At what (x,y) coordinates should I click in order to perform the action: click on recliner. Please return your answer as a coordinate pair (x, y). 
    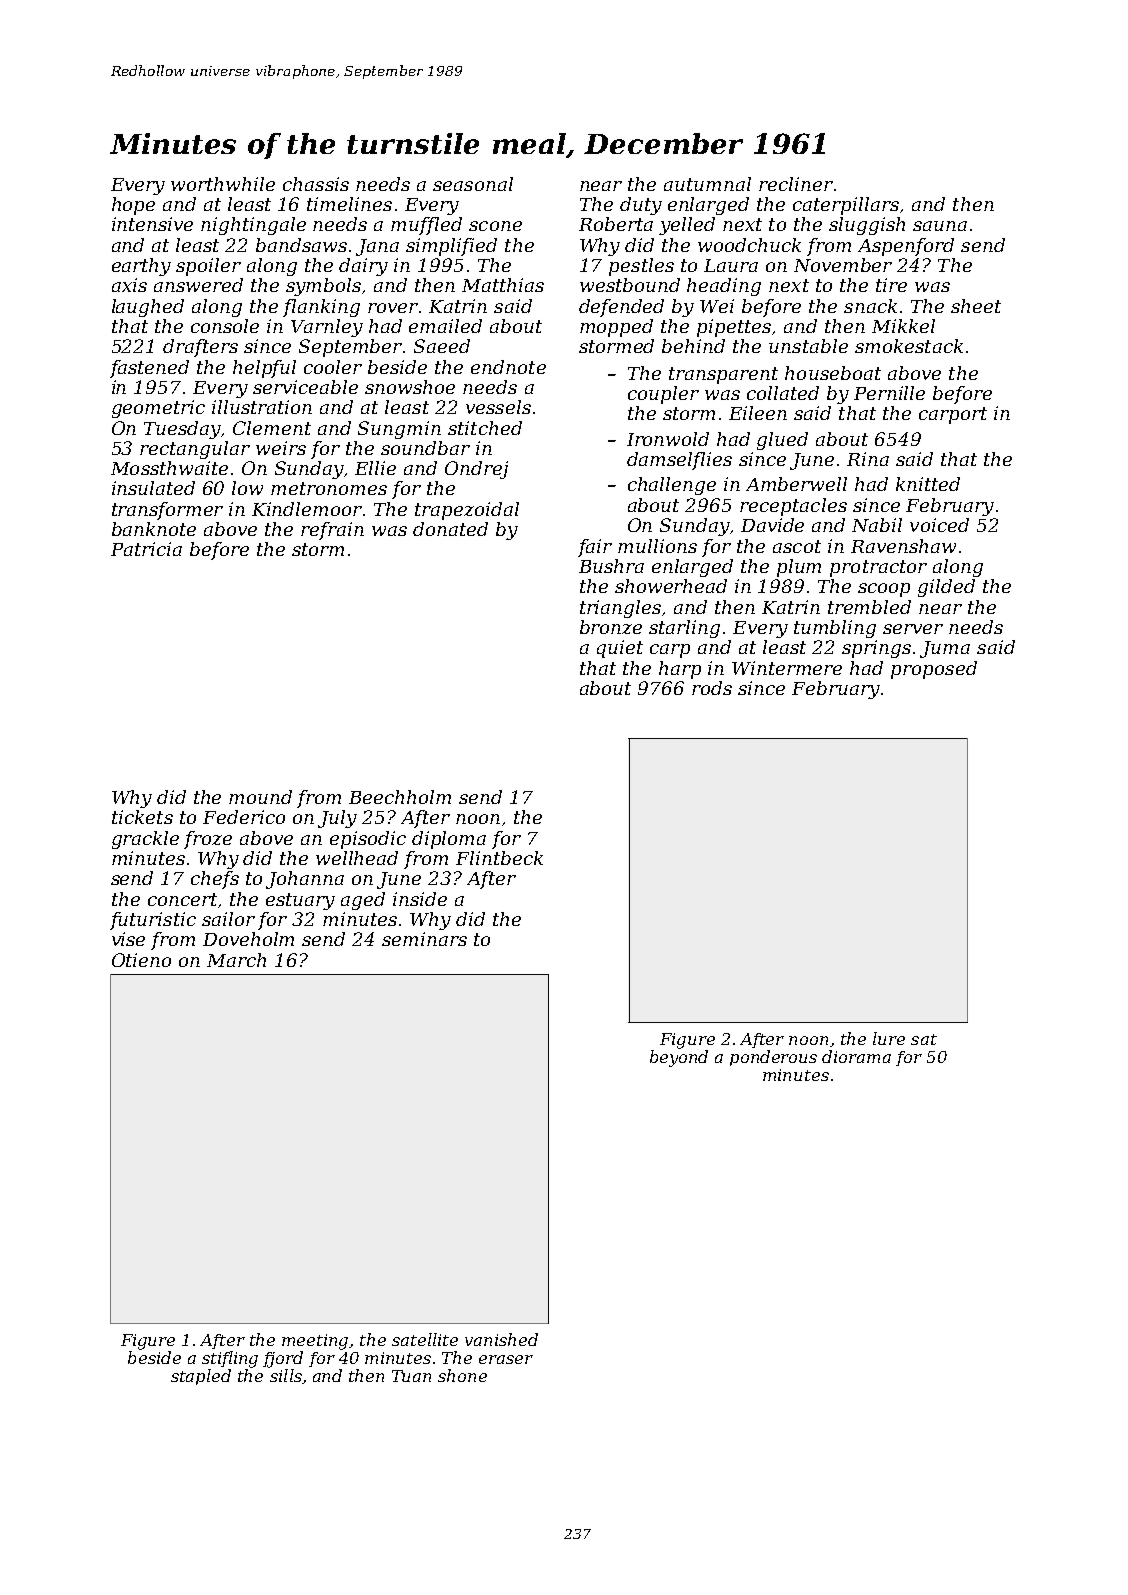
    Looking at the image, I should click on (796, 184).
